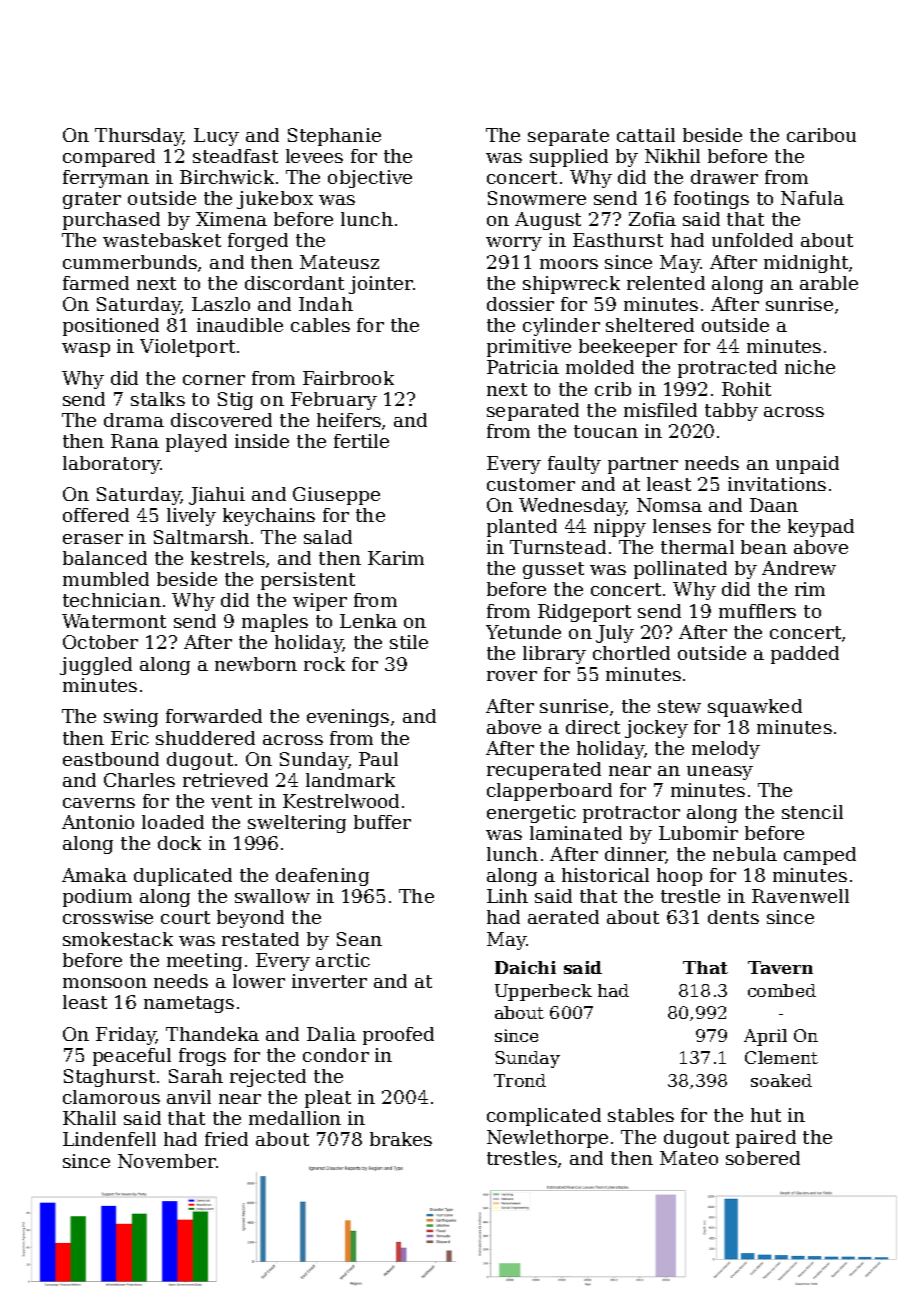  Describe the element at coordinates (731, 412) in the screenshot. I see `tabby` at that location.
